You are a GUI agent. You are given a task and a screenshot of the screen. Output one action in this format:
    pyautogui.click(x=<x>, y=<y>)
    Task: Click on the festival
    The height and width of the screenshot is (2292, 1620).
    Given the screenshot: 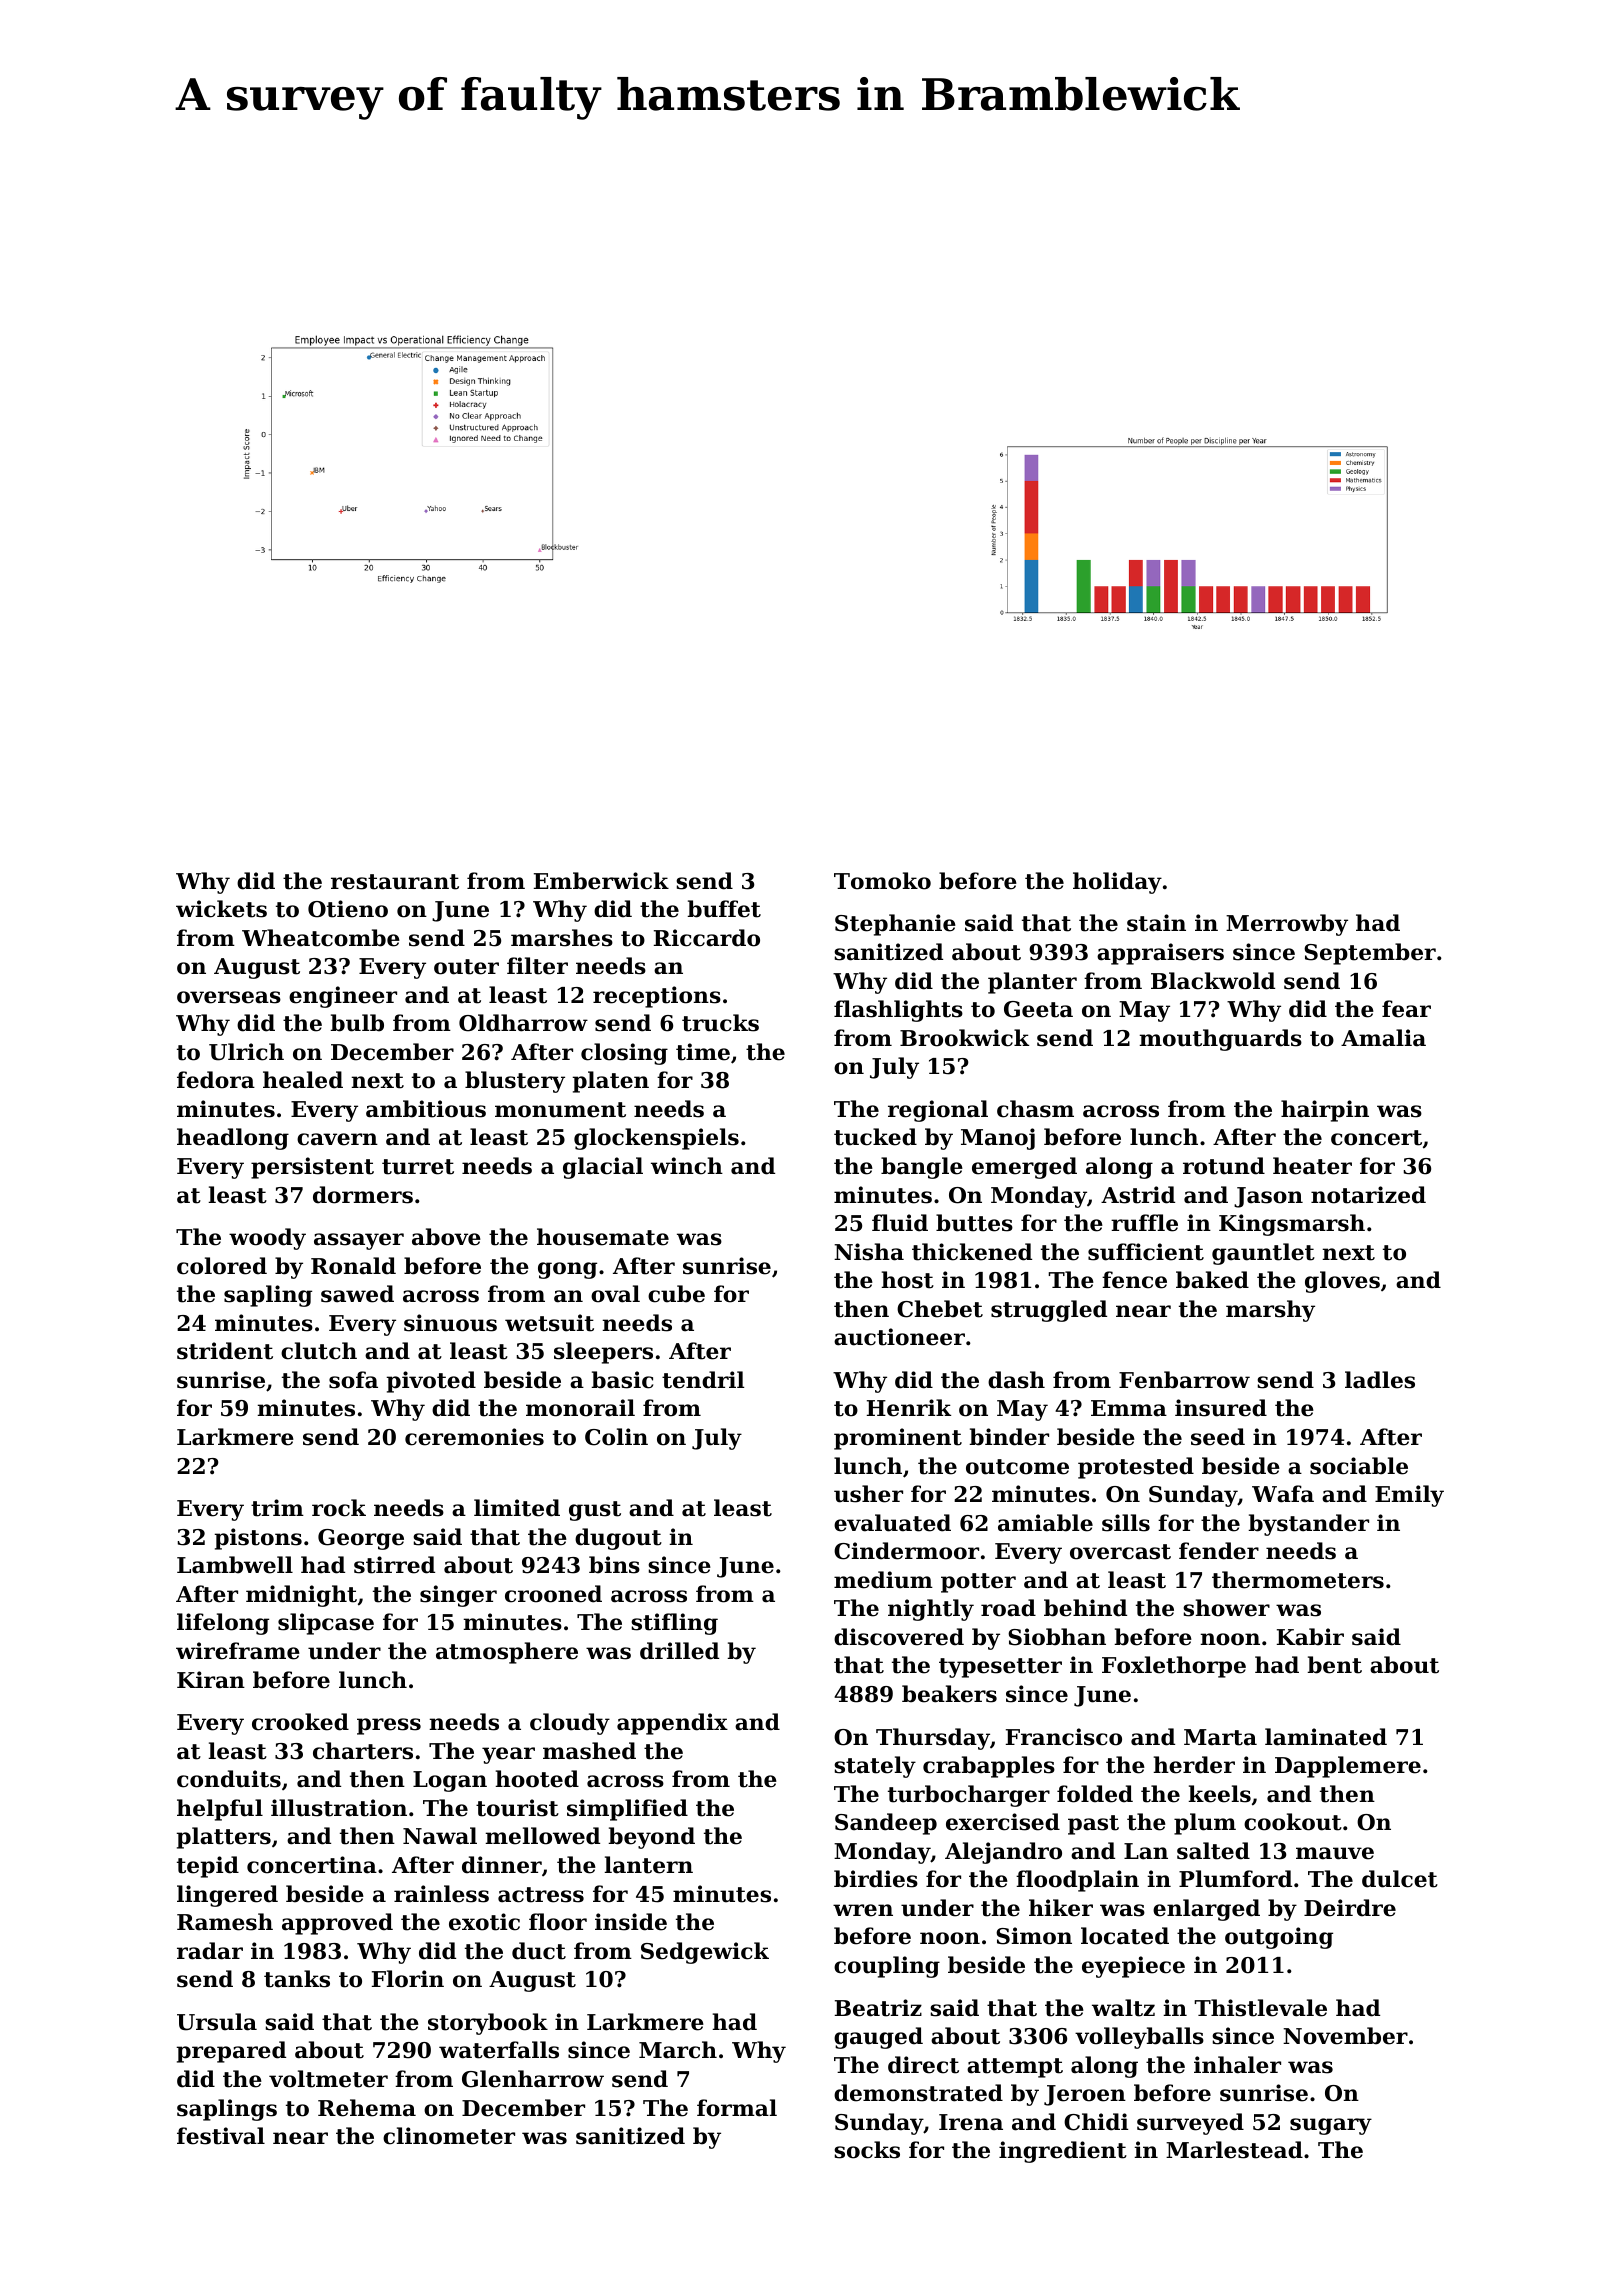 What is the action you would take?
    pyautogui.click(x=221, y=2136)
